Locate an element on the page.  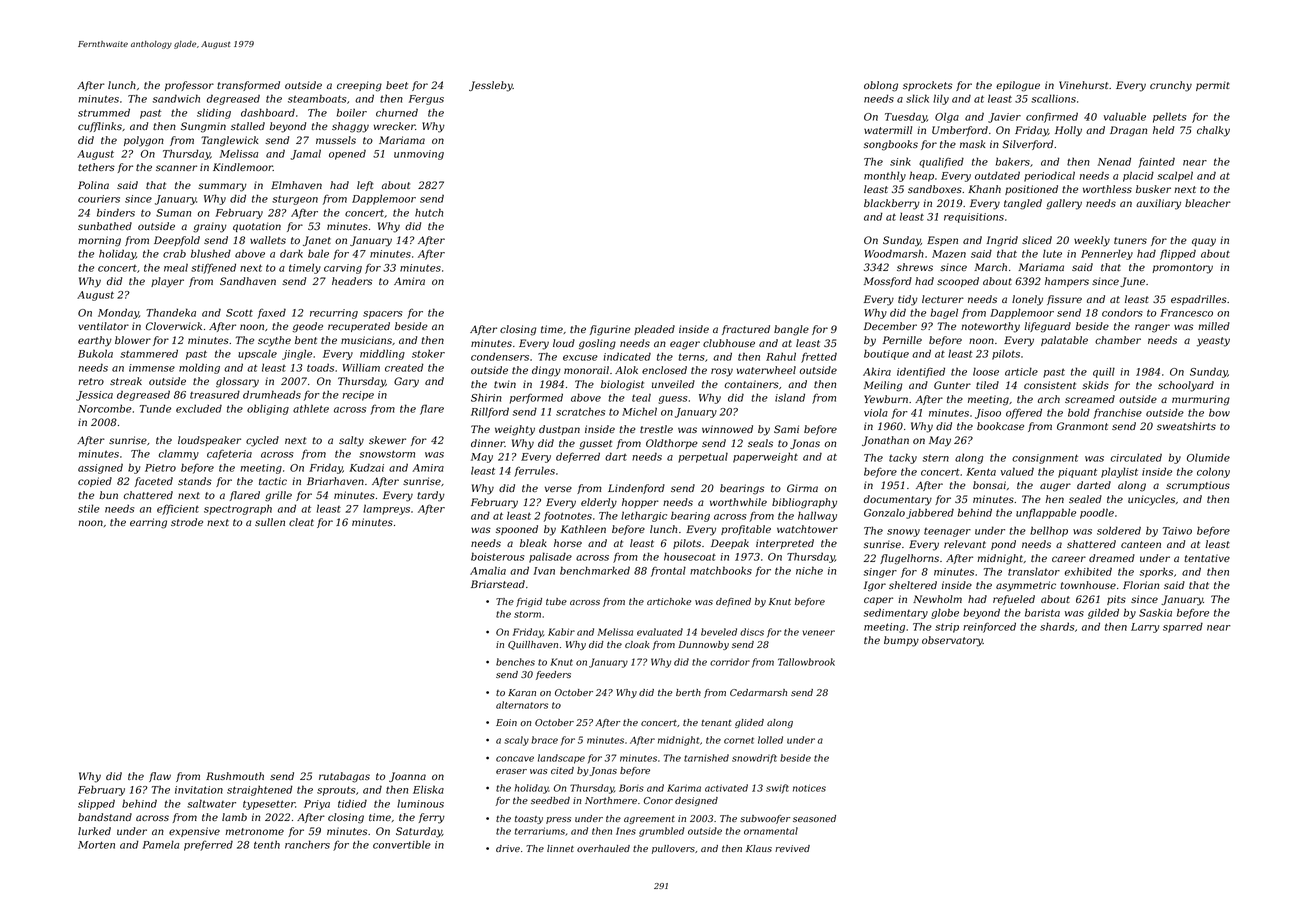
quay is located at coordinates (1204, 242).
